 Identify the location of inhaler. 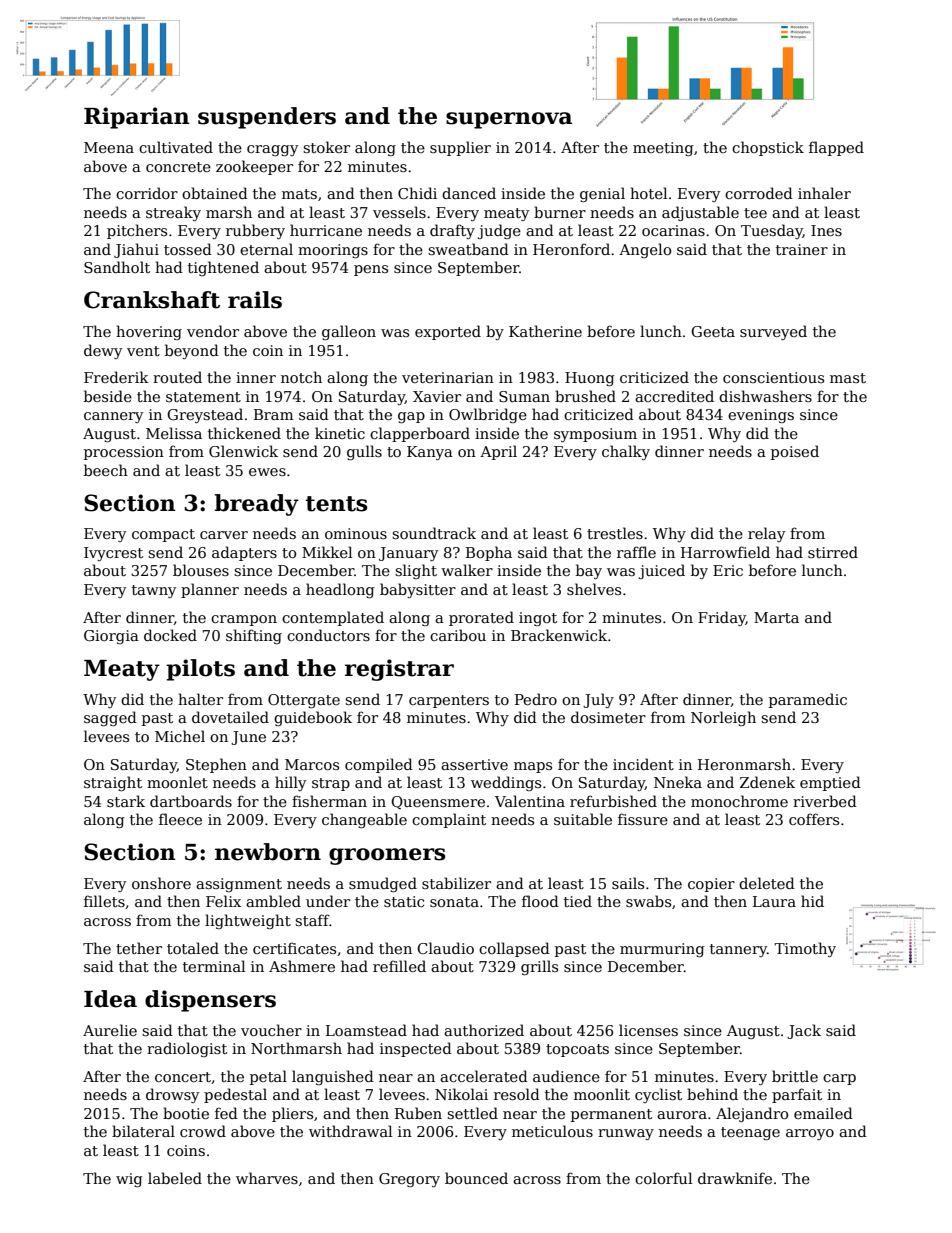
(824, 193).
